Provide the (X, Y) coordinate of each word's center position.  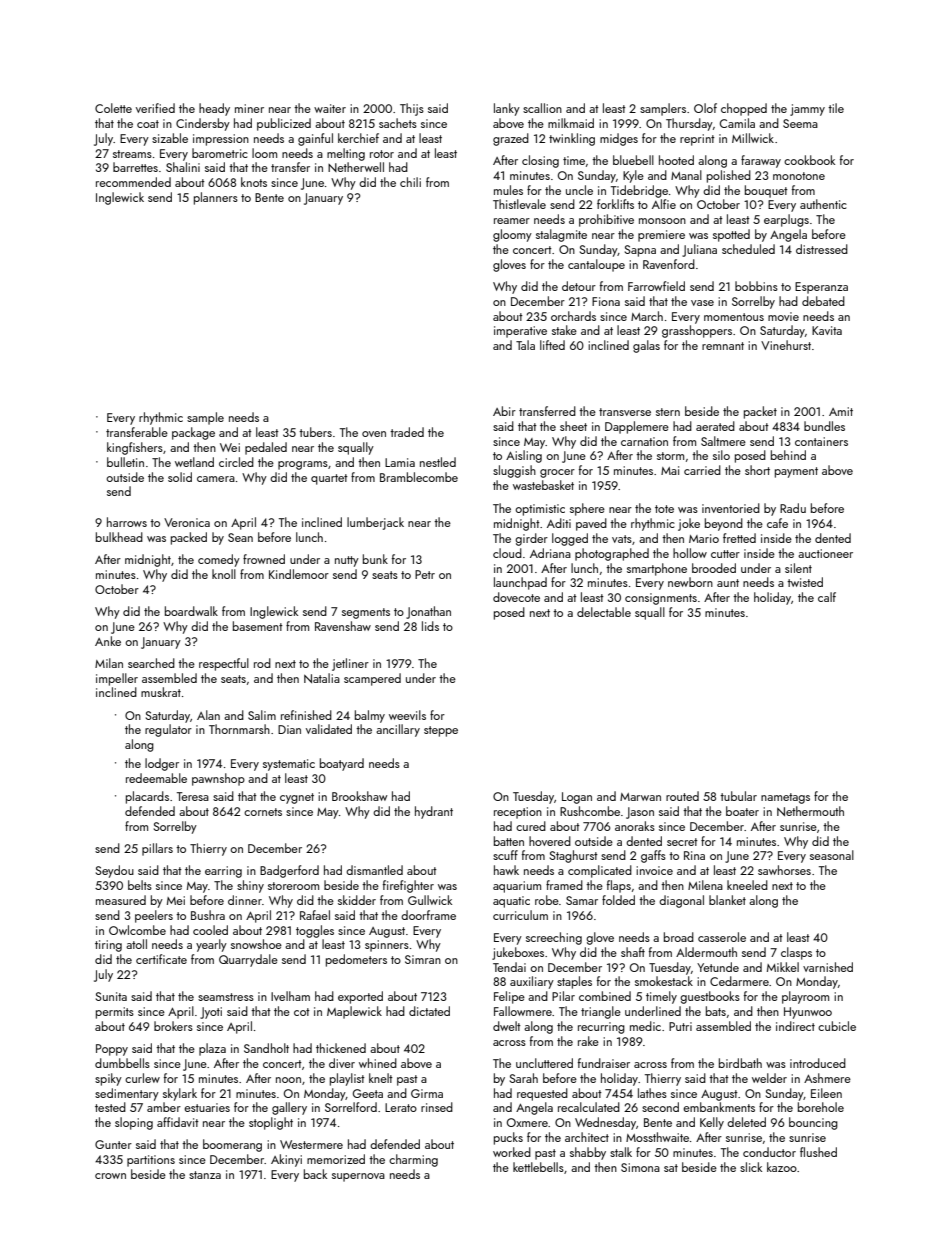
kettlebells (538, 1167)
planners (216, 198)
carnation (644, 441)
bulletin (125, 462)
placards (147, 797)
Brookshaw (360, 796)
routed (682, 796)
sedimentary (127, 1094)
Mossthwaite (657, 1137)
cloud (507, 553)
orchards (573, 316)
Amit (841, 411)
